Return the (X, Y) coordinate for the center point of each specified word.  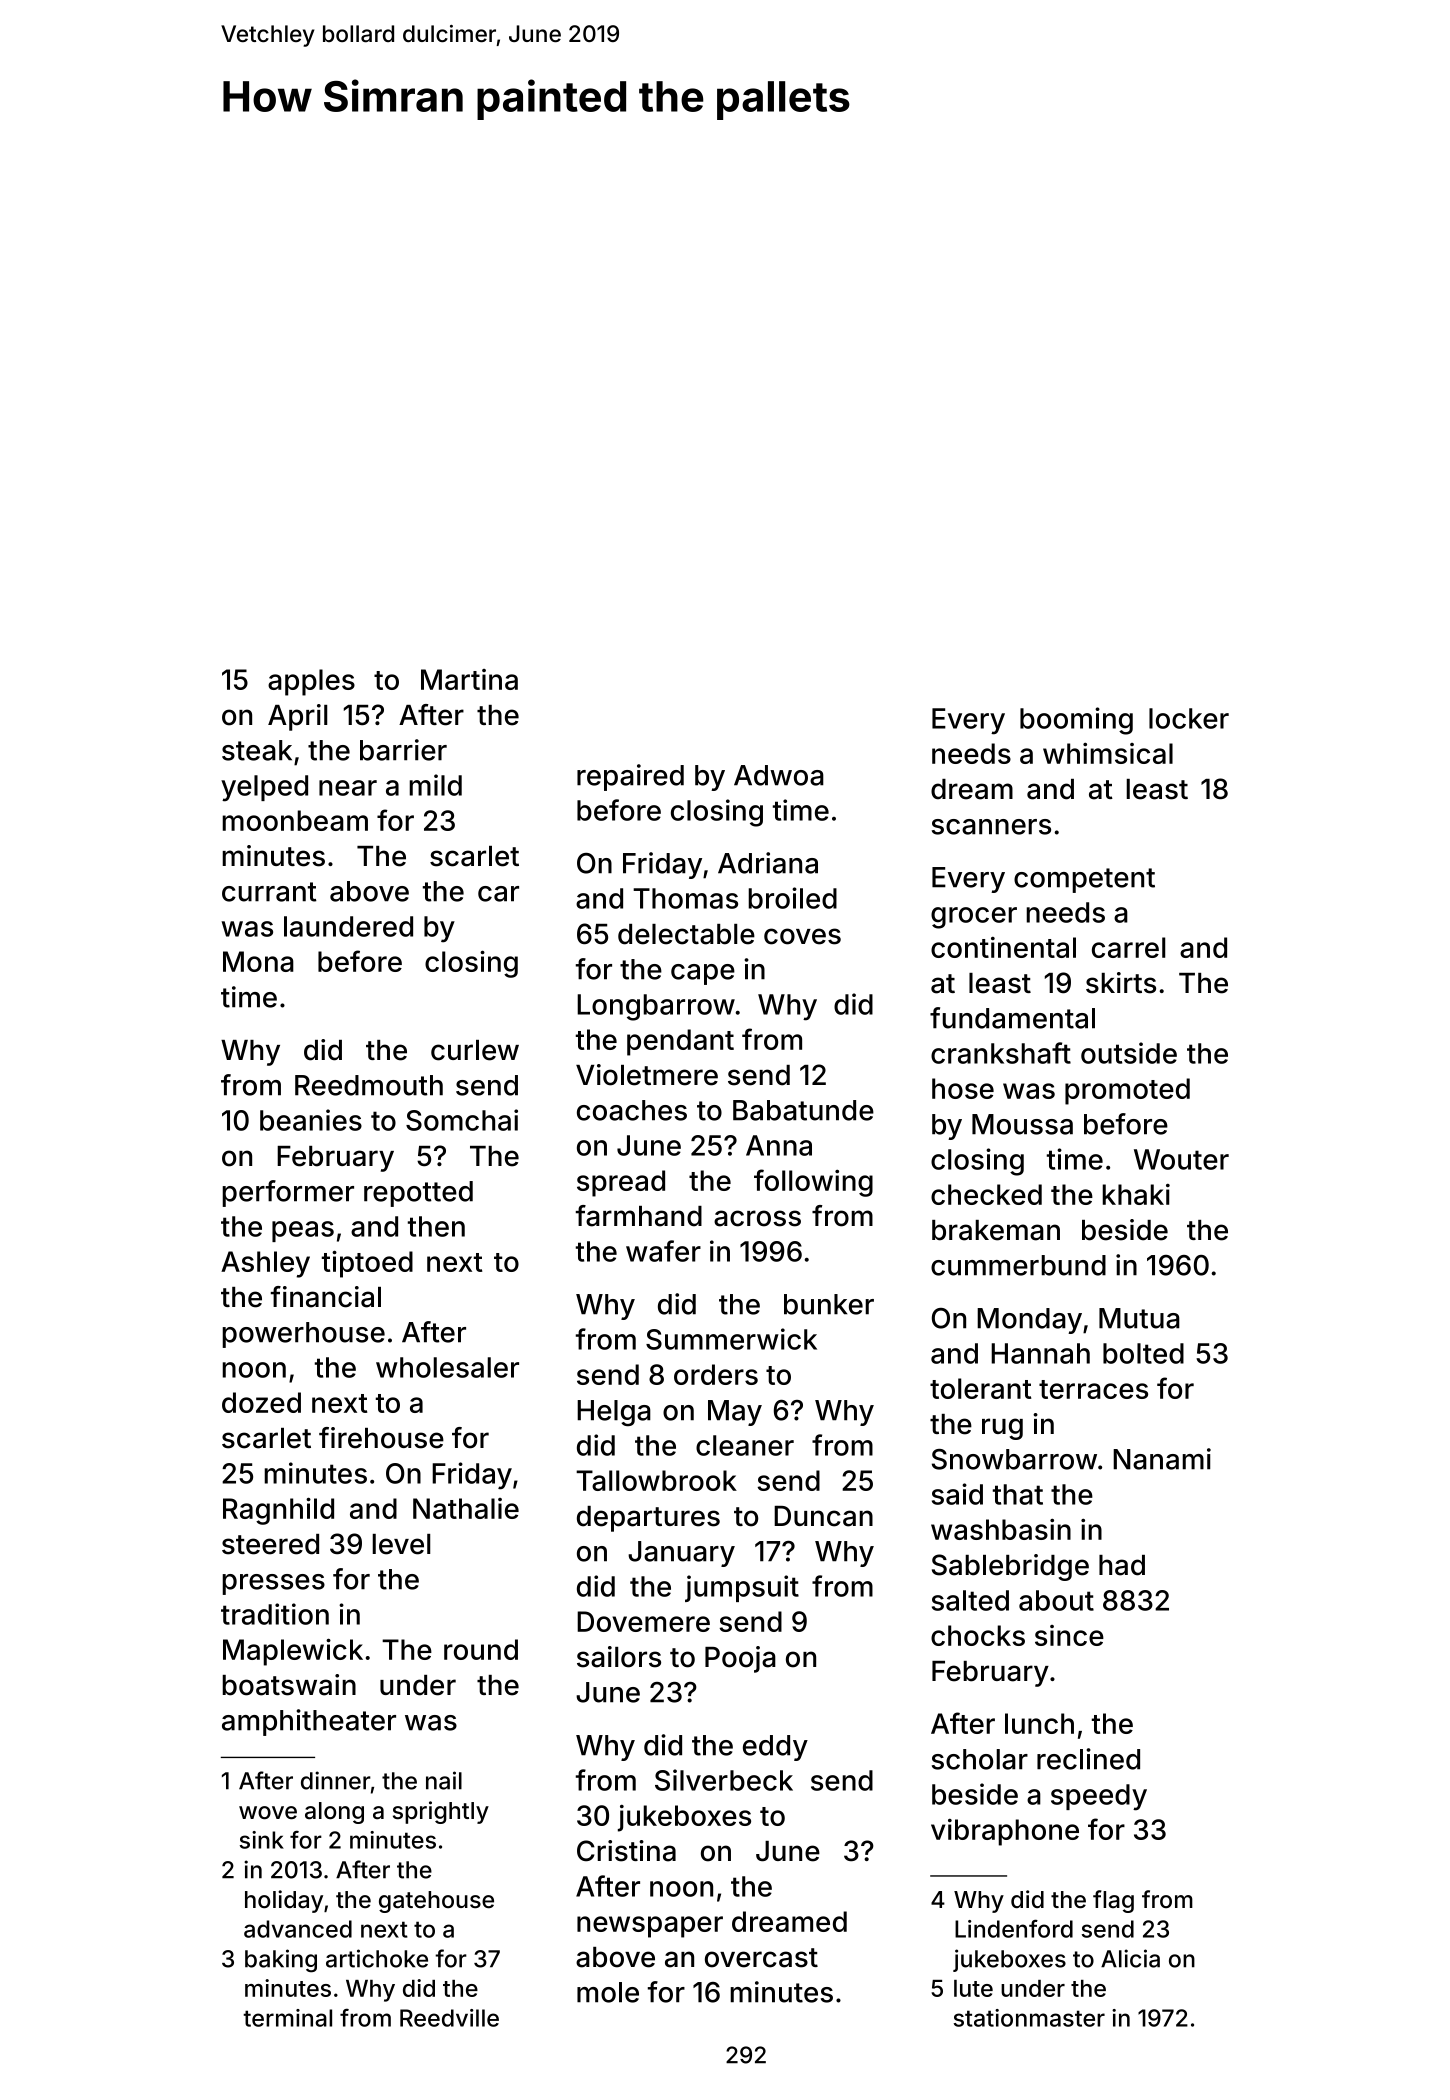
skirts (1121, 983)
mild (435, 785)
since (1069, 1635)
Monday (1029, 1321)
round (481, 1649)
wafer (663, 1251)
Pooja (740, 1659)
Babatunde (803, 1110)
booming (1076, 721)
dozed (261, 1402)
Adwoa (779, 775)
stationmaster (1029, 2018)
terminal (287, 2018)
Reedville (449, 2018)
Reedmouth (369, 1085)
